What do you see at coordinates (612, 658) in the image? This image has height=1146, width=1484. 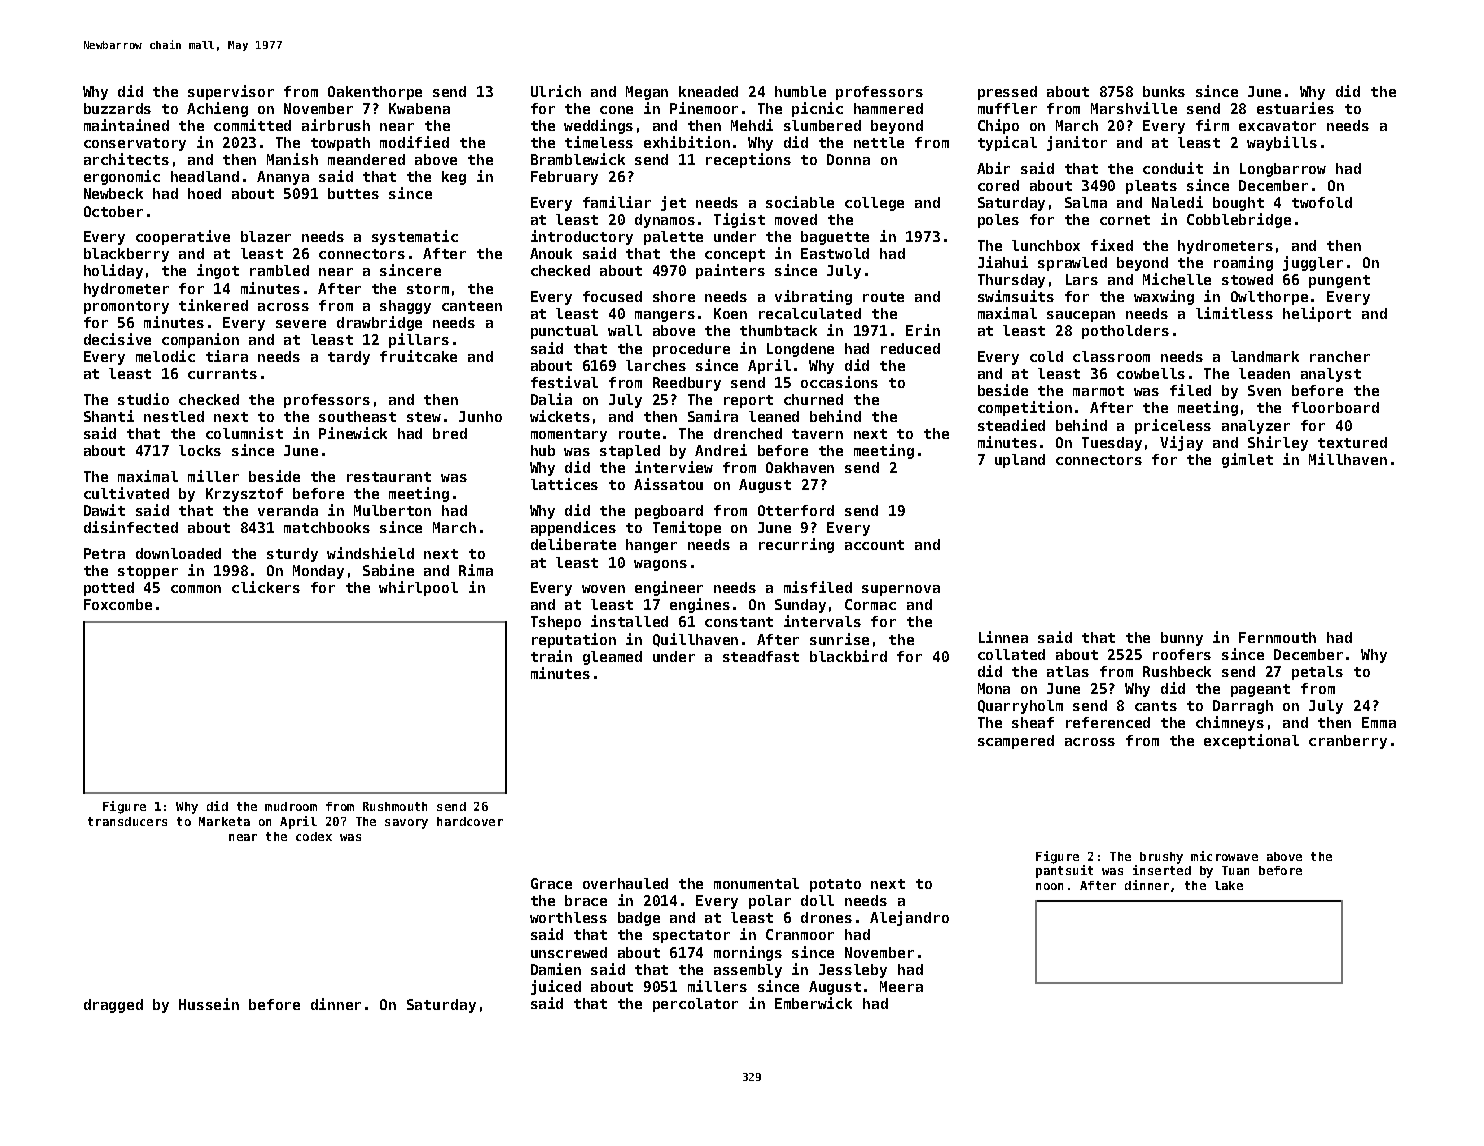 I see `gleamed` at bounding box center [612, 658].
